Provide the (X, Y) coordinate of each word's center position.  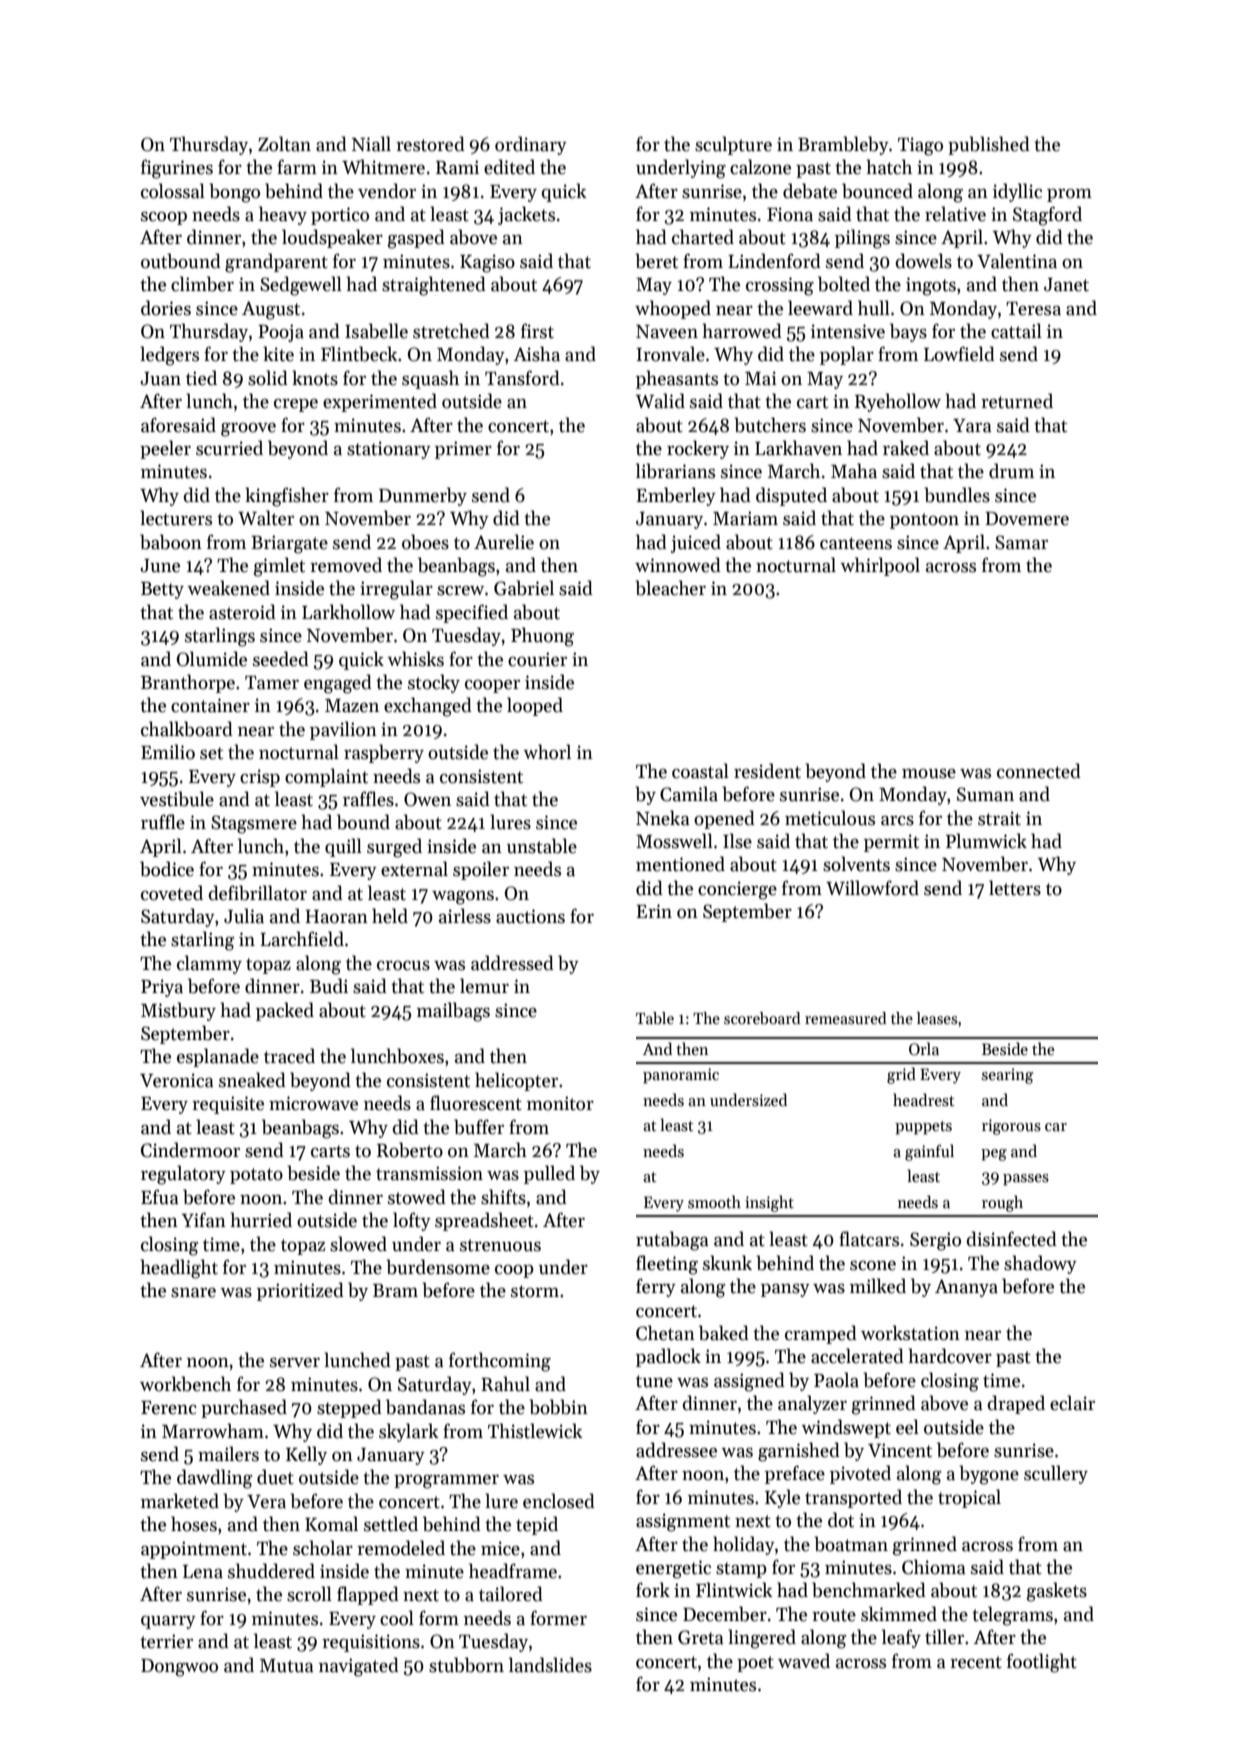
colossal (173, 191)
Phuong (542, 637)
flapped (368, 1595)
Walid (660, 401)
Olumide (212, 659)
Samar (1021, 542)
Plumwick (986, 841)
